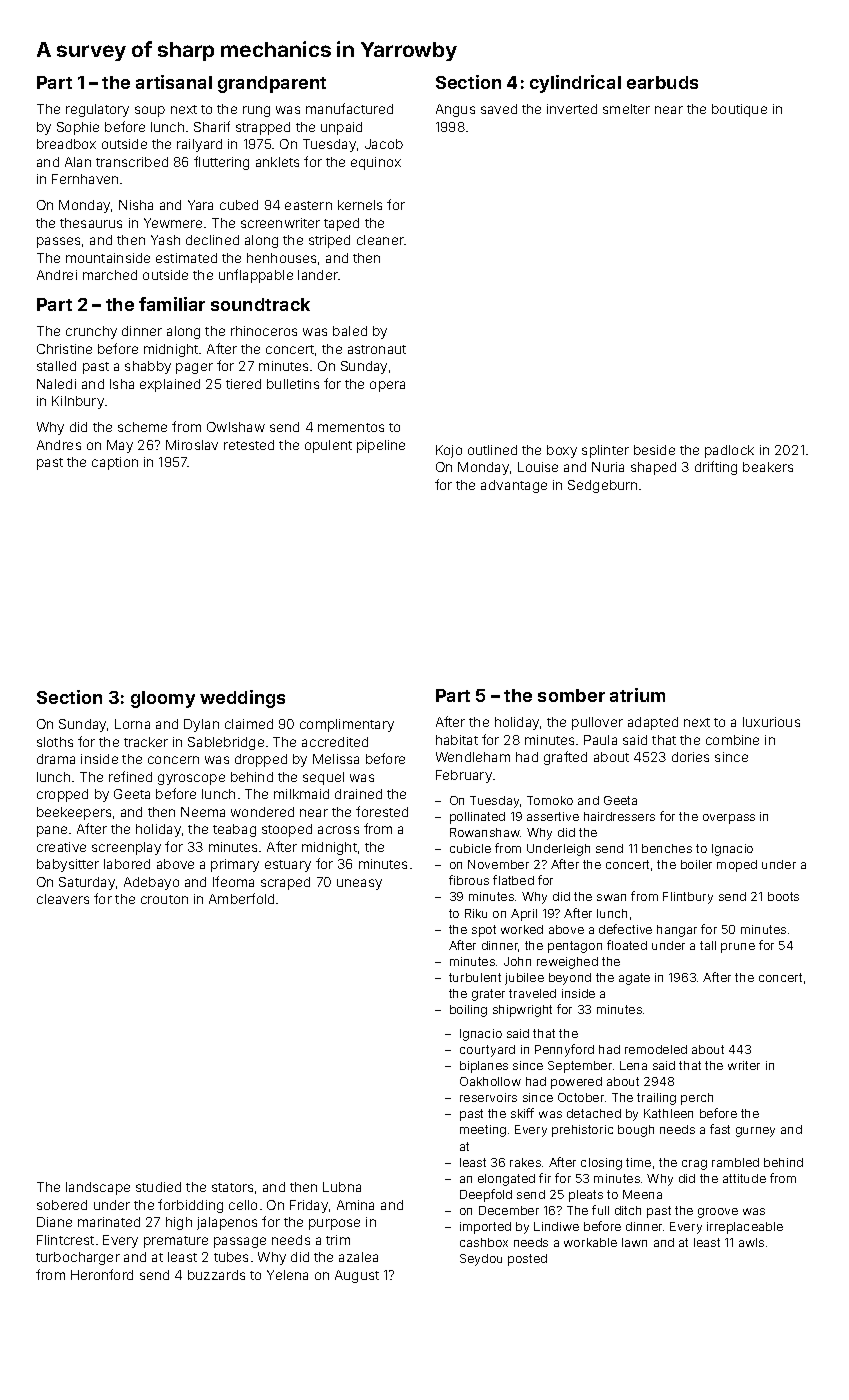 Image resolution: width=849 pixels, height=1400 pixels. Describe the element at coordinates (499, 109) in the page. I see `saved` at that location.
